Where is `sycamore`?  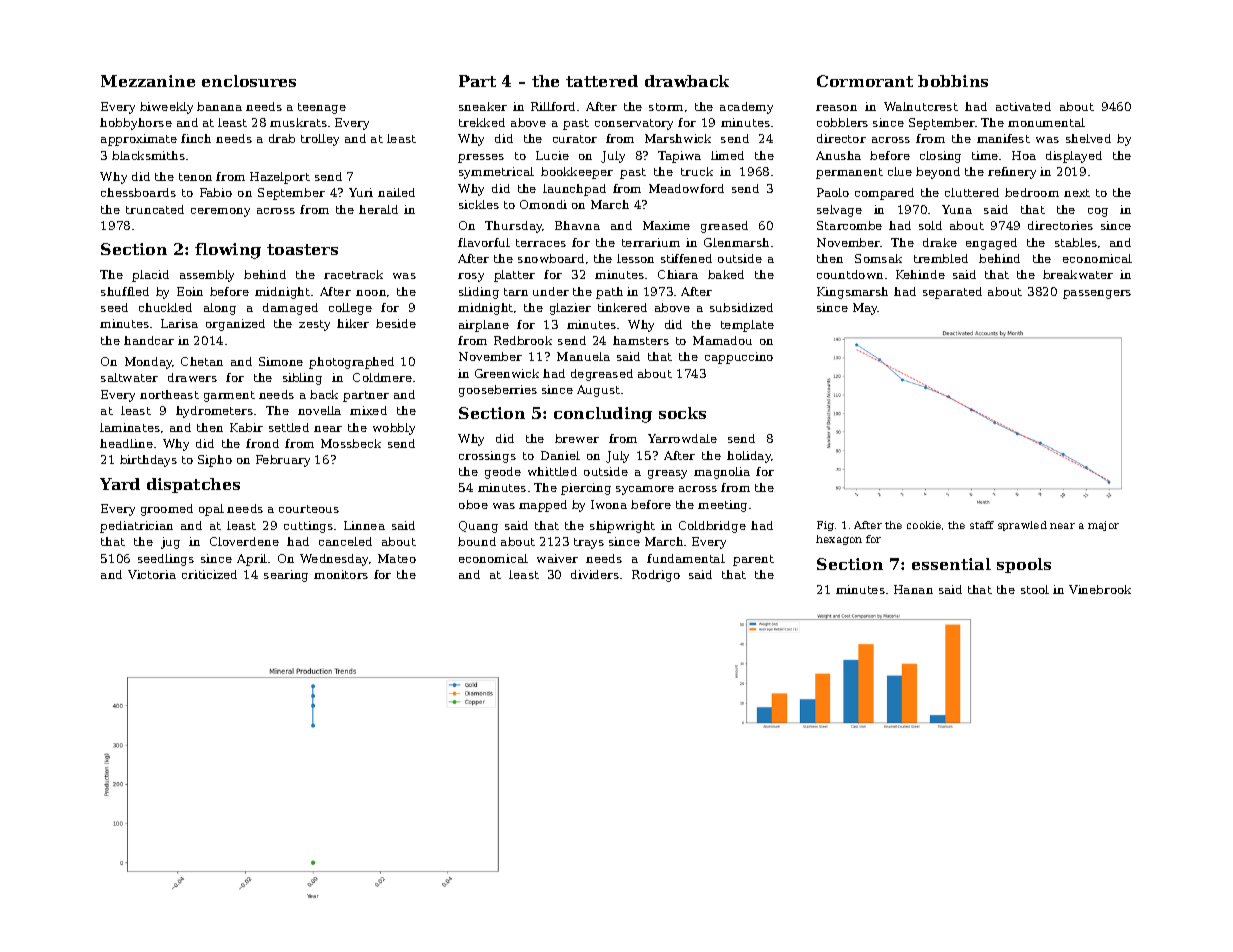 sycamore is located at coordinates (645, 490).
